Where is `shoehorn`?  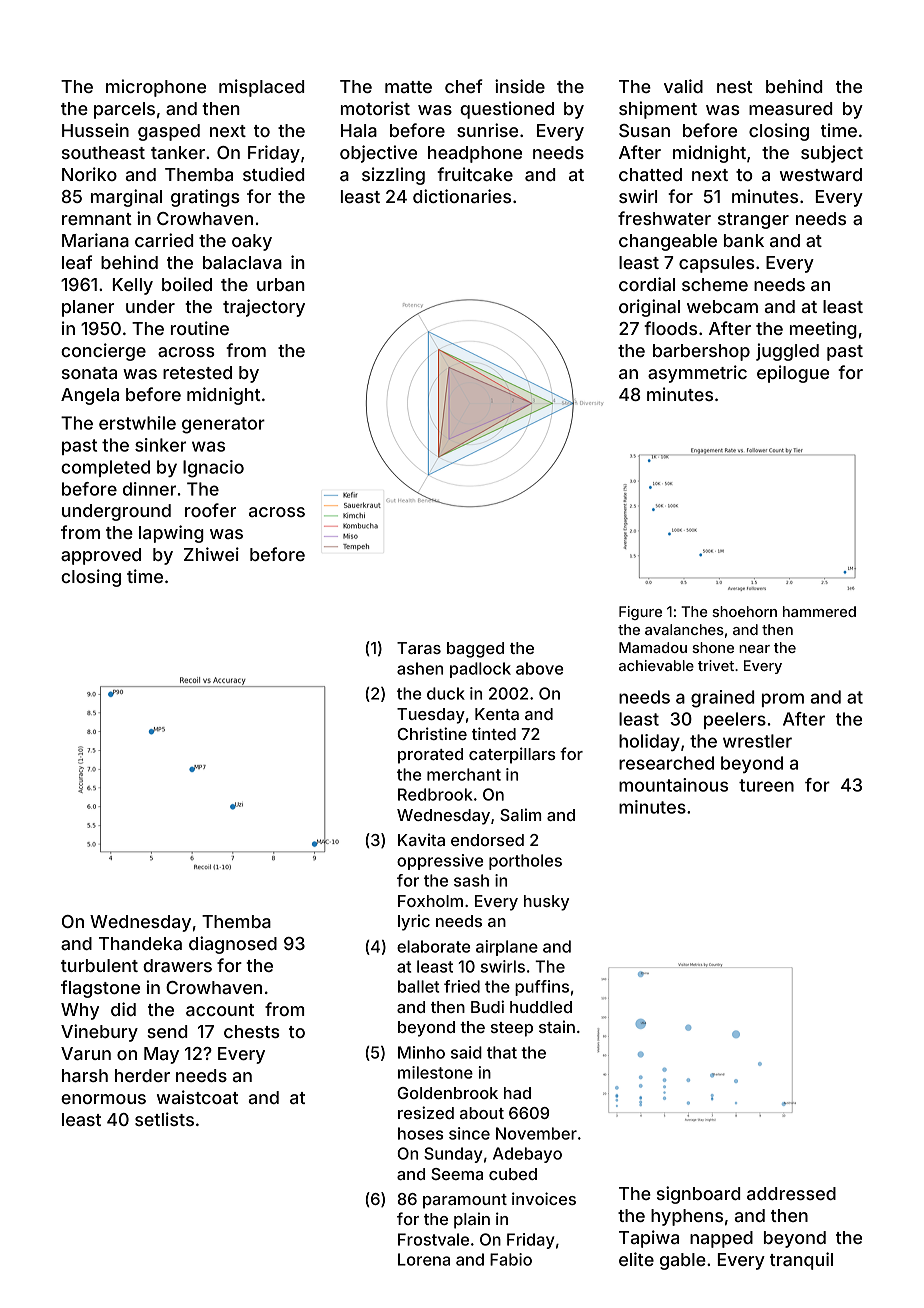 shoehorn is located at coordinates (744, 611).
